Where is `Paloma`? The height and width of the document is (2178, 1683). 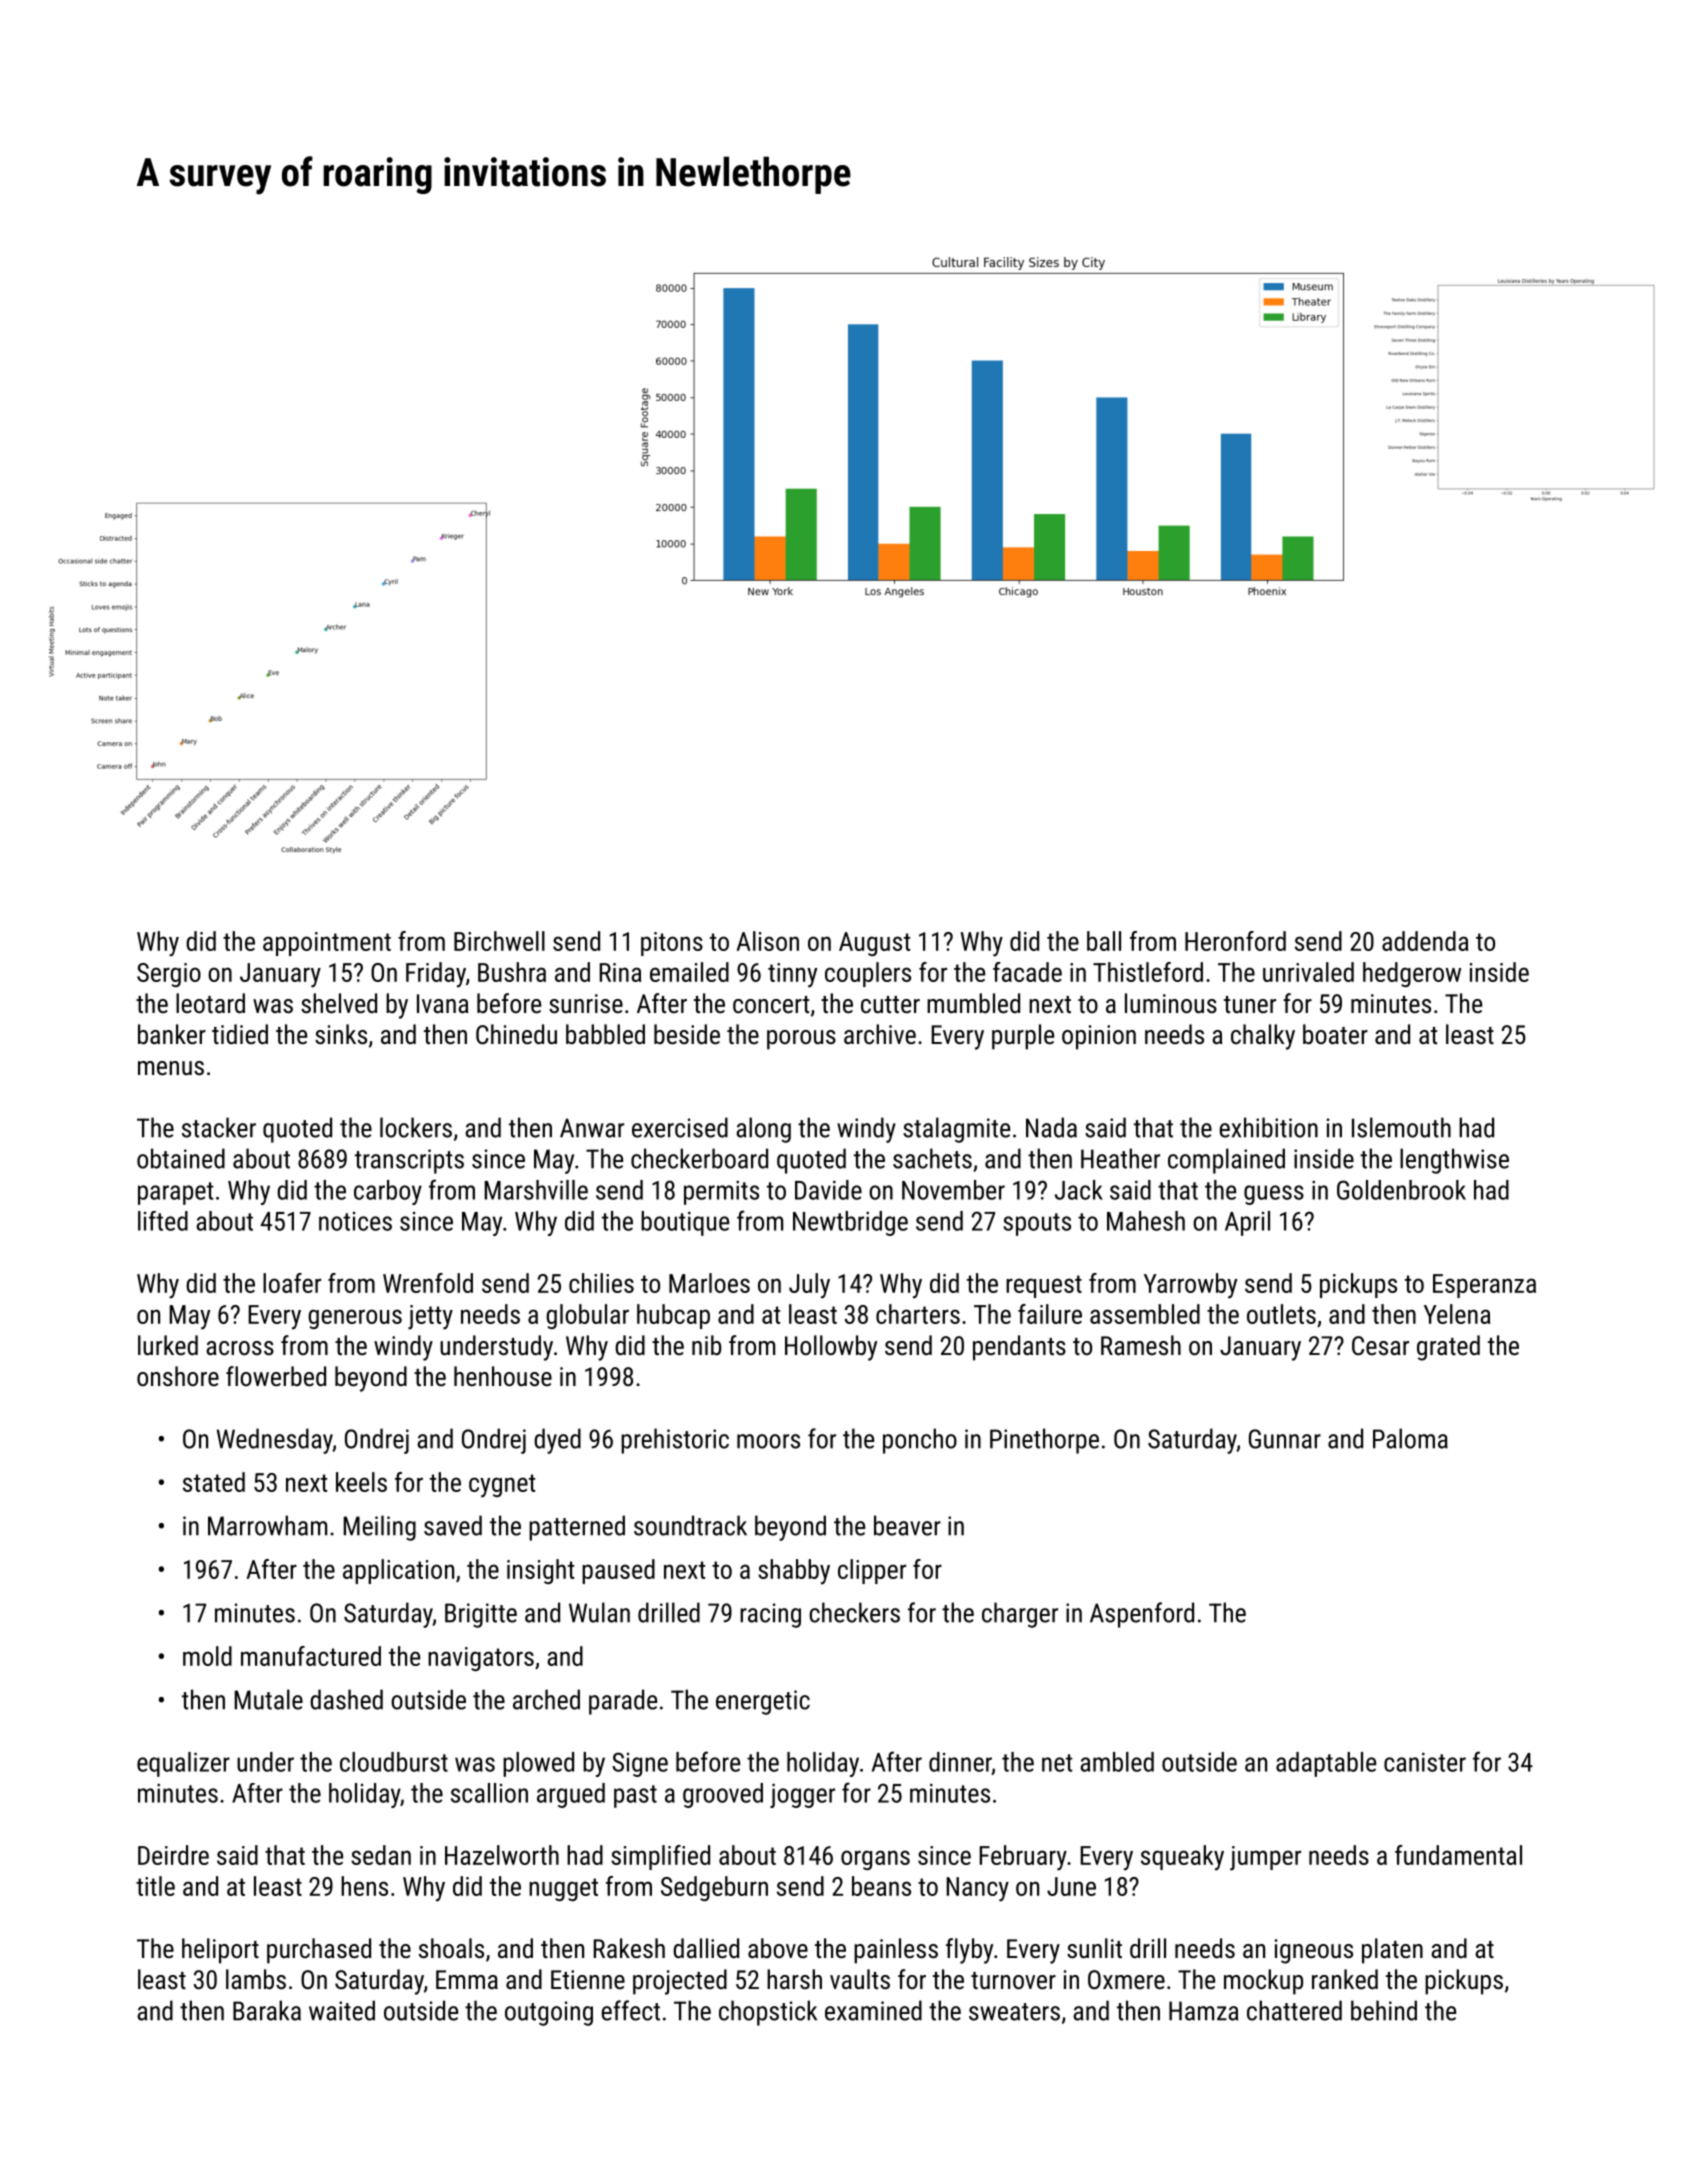
Paloma is located at coordinates (1410, 1438).
